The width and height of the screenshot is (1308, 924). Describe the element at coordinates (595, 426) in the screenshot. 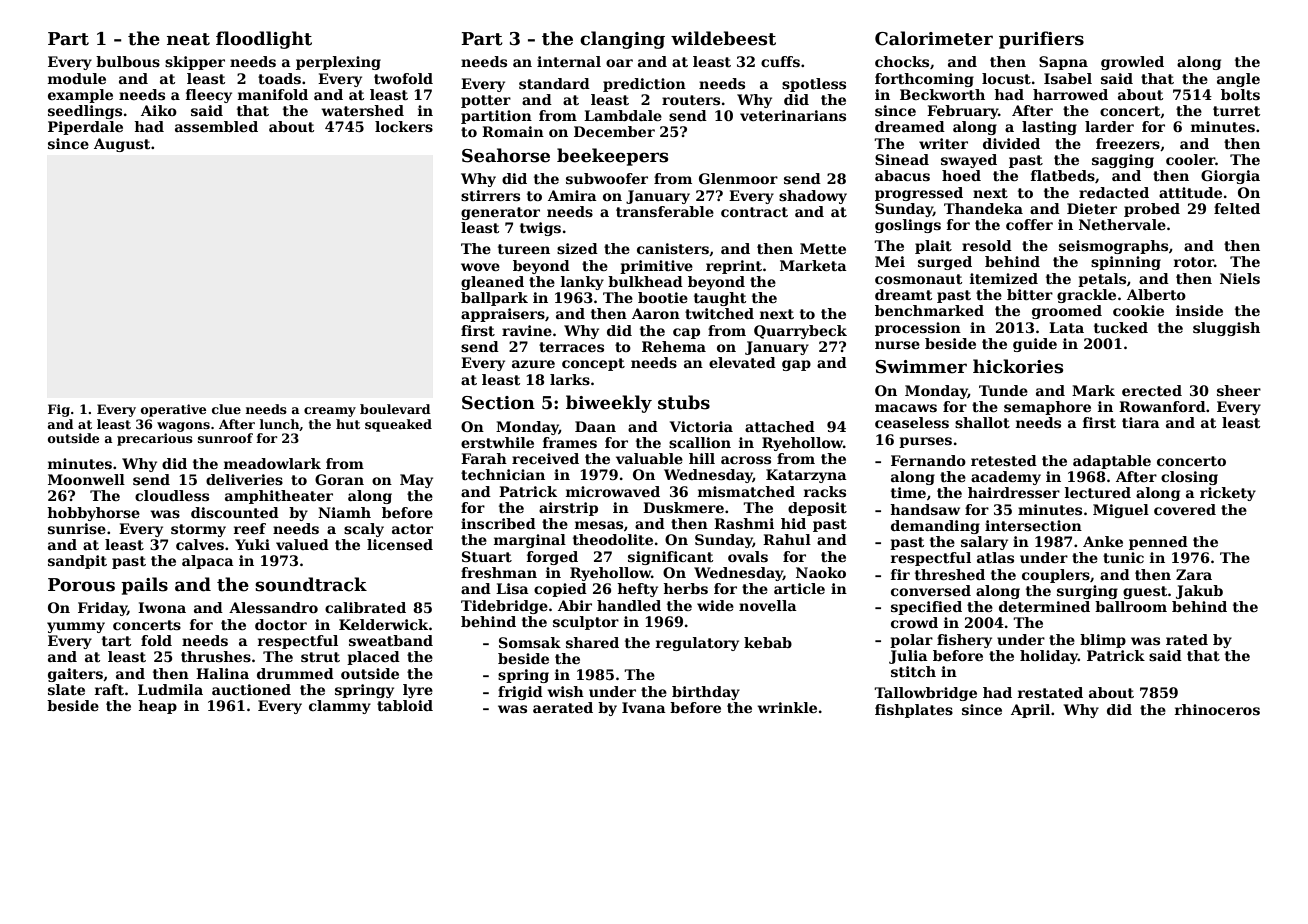

I see `Daan` at that location.
